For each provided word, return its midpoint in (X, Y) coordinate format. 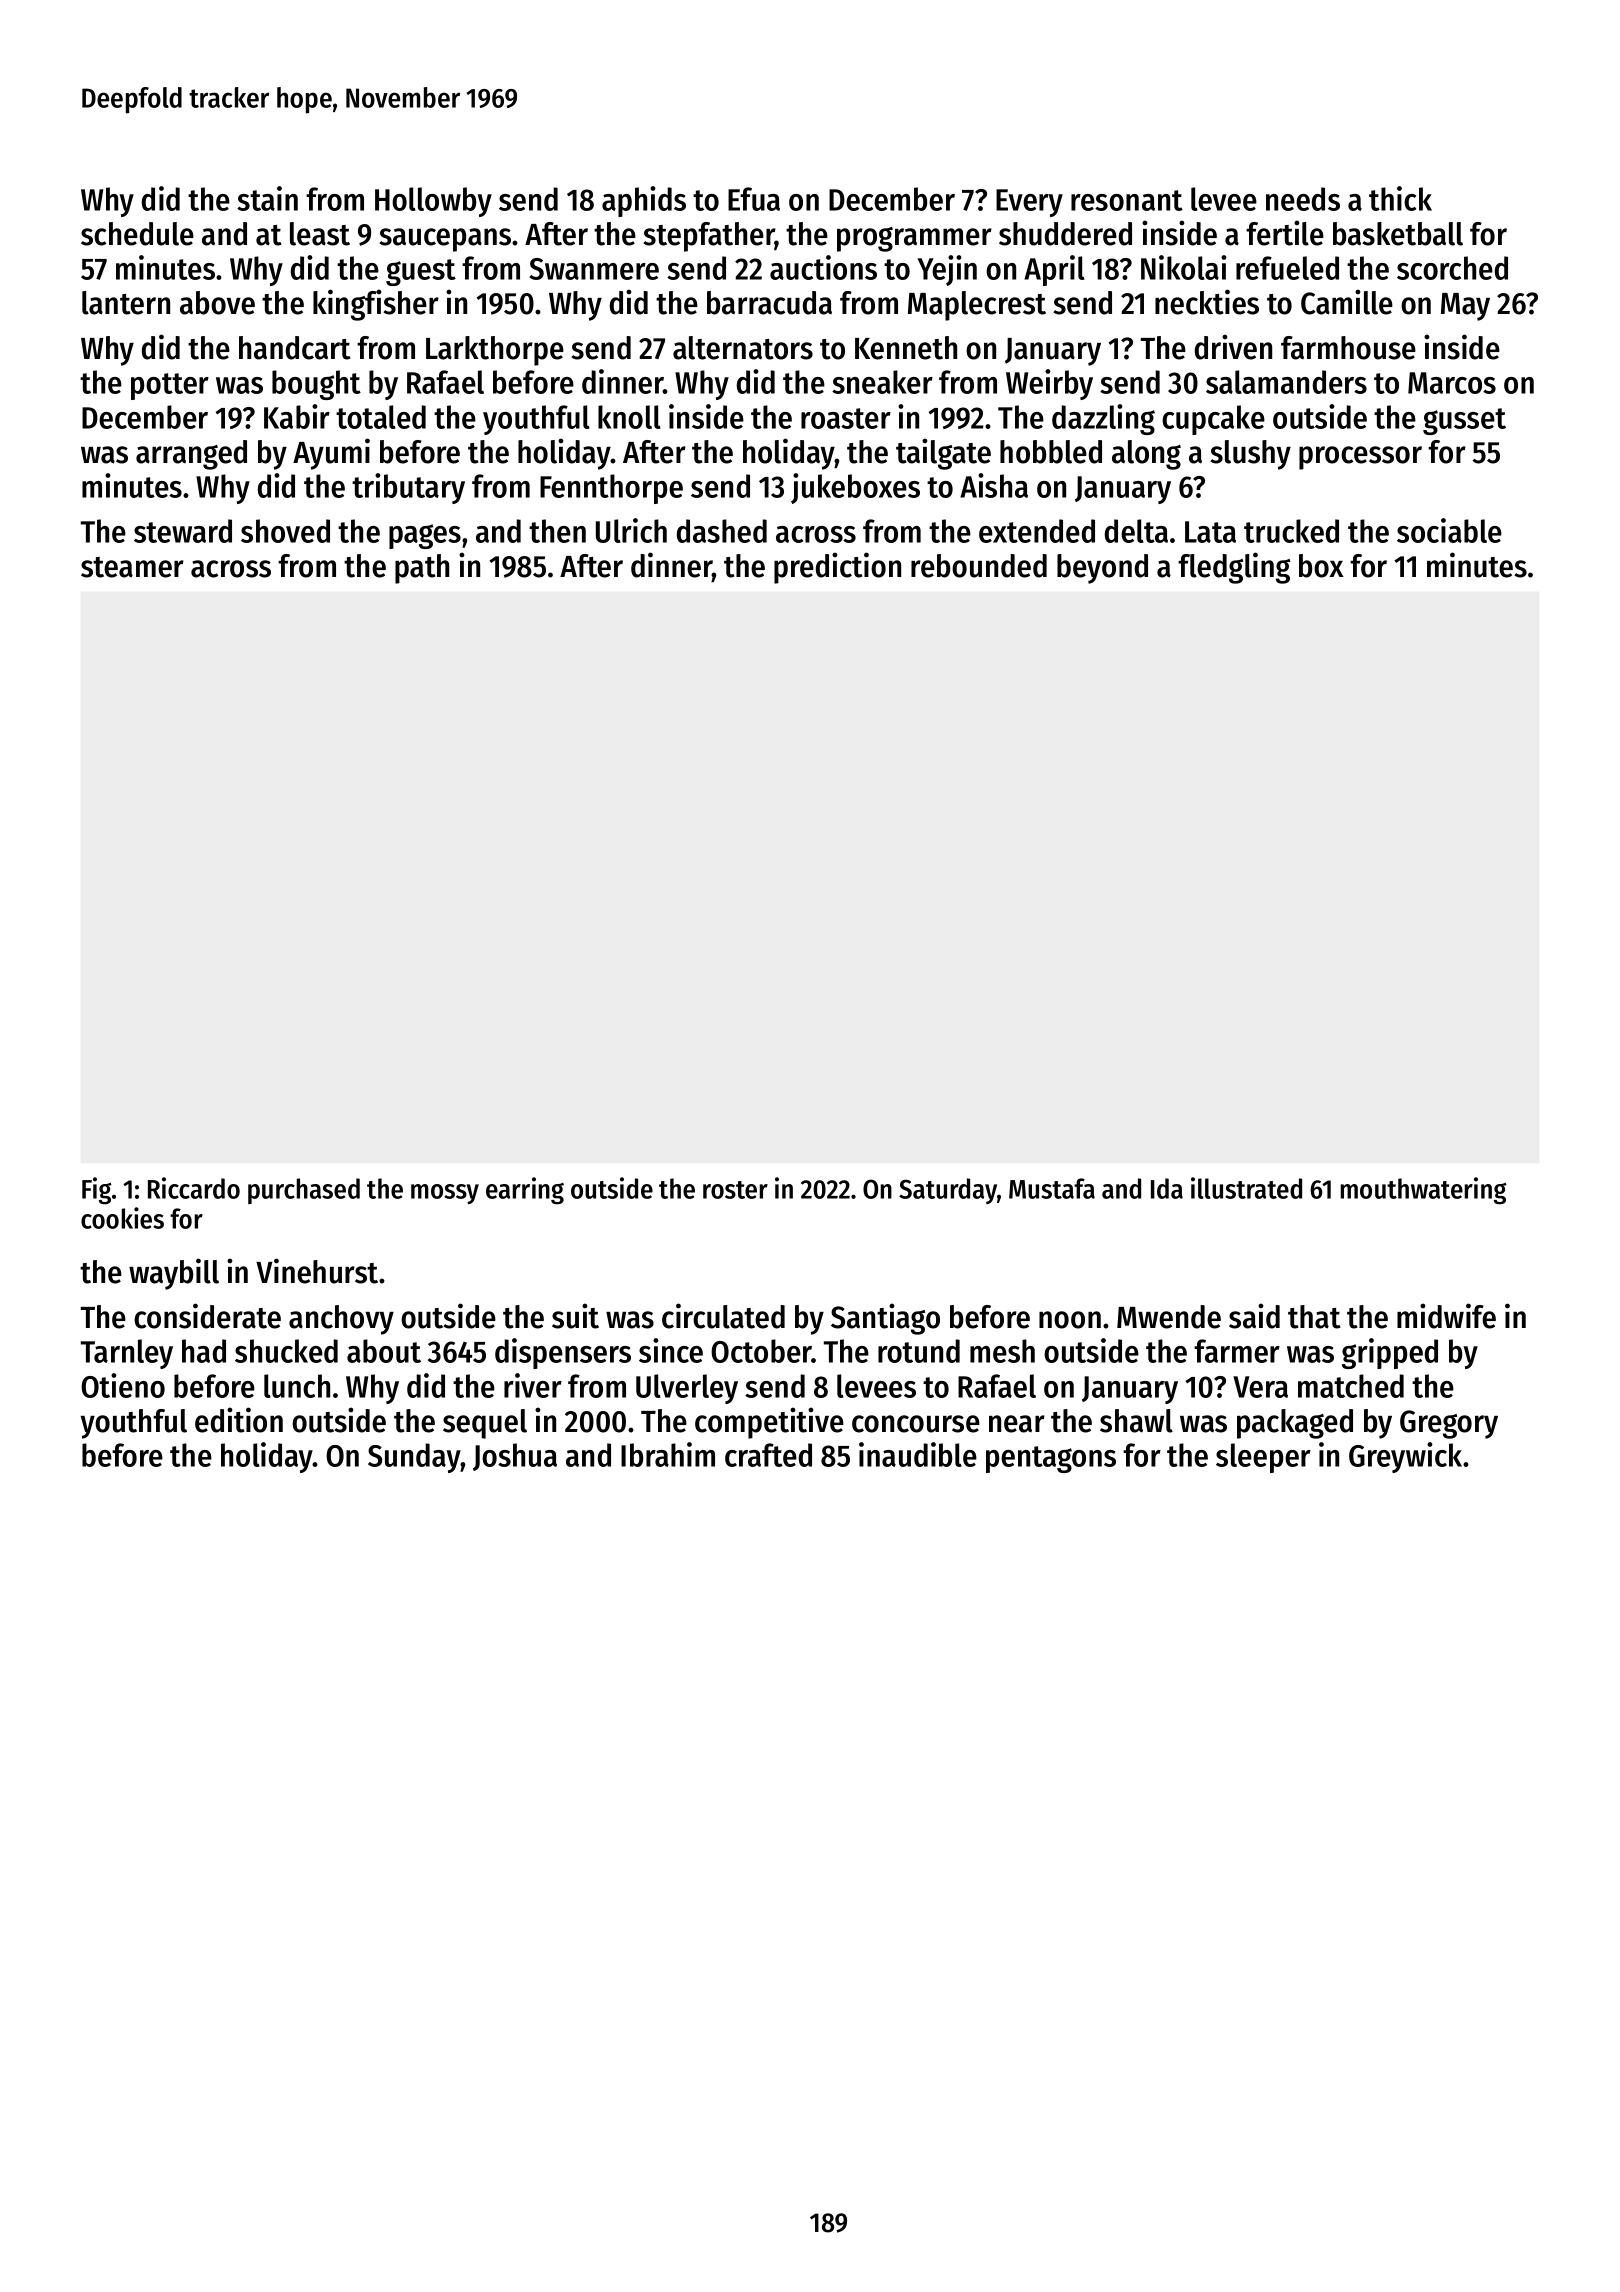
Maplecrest (977, 306)
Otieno (123, 1385)
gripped (1390, 1353)
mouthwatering (1424, 1191)
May (1465, 307)
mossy (445, 1194)
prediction (837, 568)
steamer (132, 567)
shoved (285, 531)
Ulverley (687, 1389)
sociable (1449, 530)
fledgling (1234, 568)
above (217, 303)
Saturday (948, 1191)
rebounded (979, 566)
